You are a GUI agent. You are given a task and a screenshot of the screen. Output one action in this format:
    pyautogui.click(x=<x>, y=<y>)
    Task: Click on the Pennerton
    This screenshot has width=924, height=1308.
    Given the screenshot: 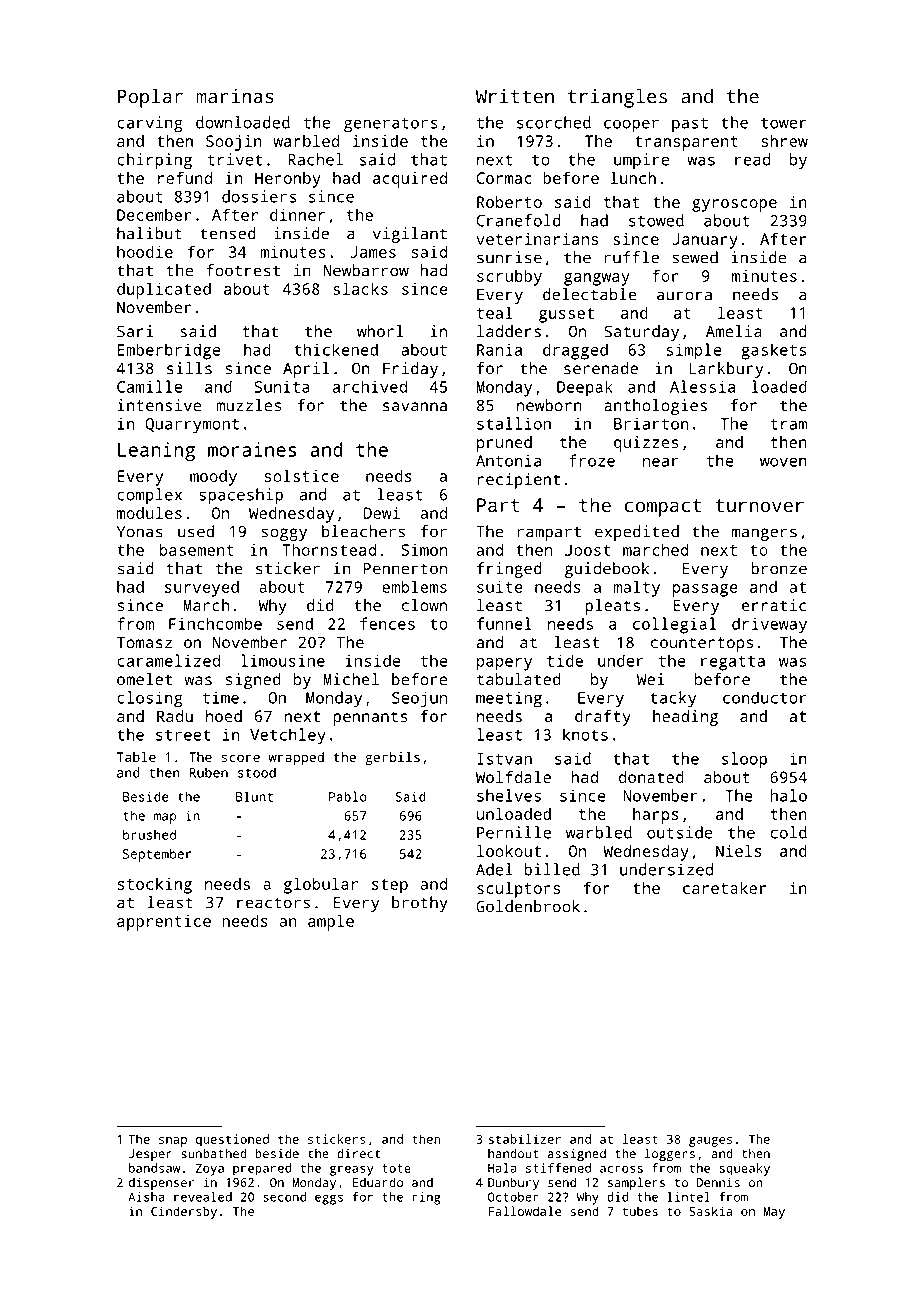 What is the action you would take?
    pyautogui.click(x=405, y=569)
